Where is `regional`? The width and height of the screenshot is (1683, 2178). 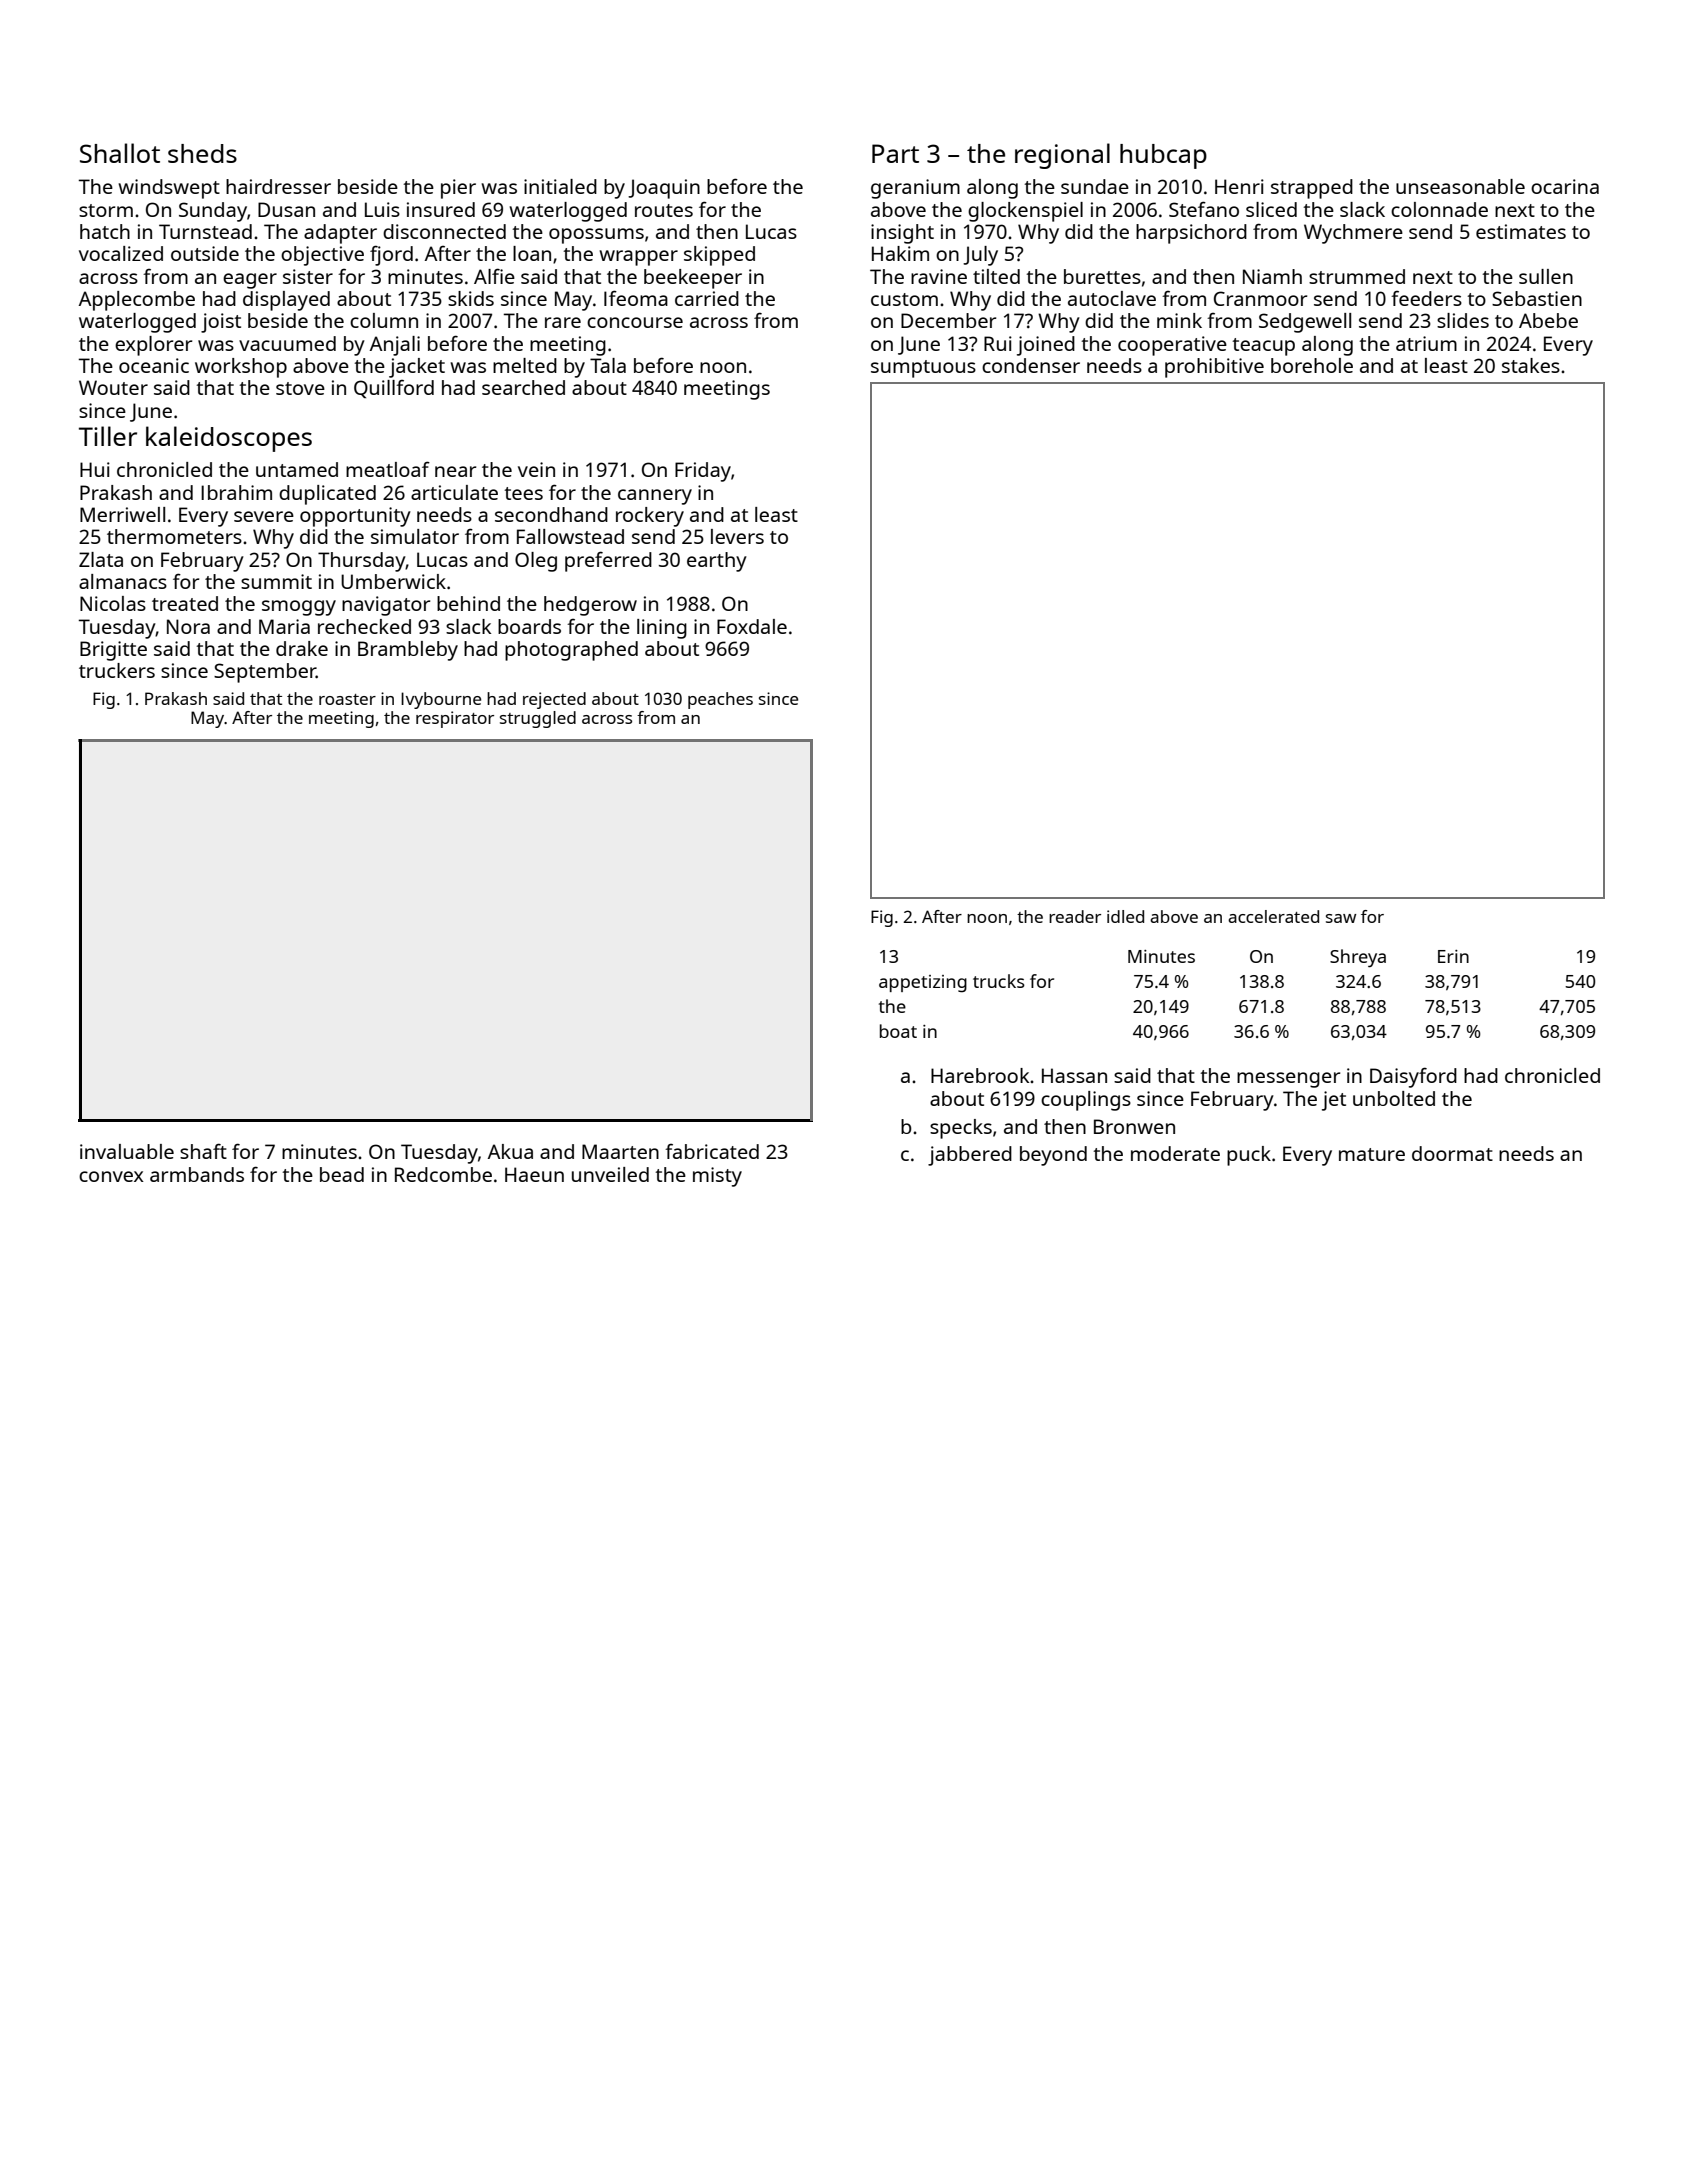
regional is located at coordinates (1062, 156).
